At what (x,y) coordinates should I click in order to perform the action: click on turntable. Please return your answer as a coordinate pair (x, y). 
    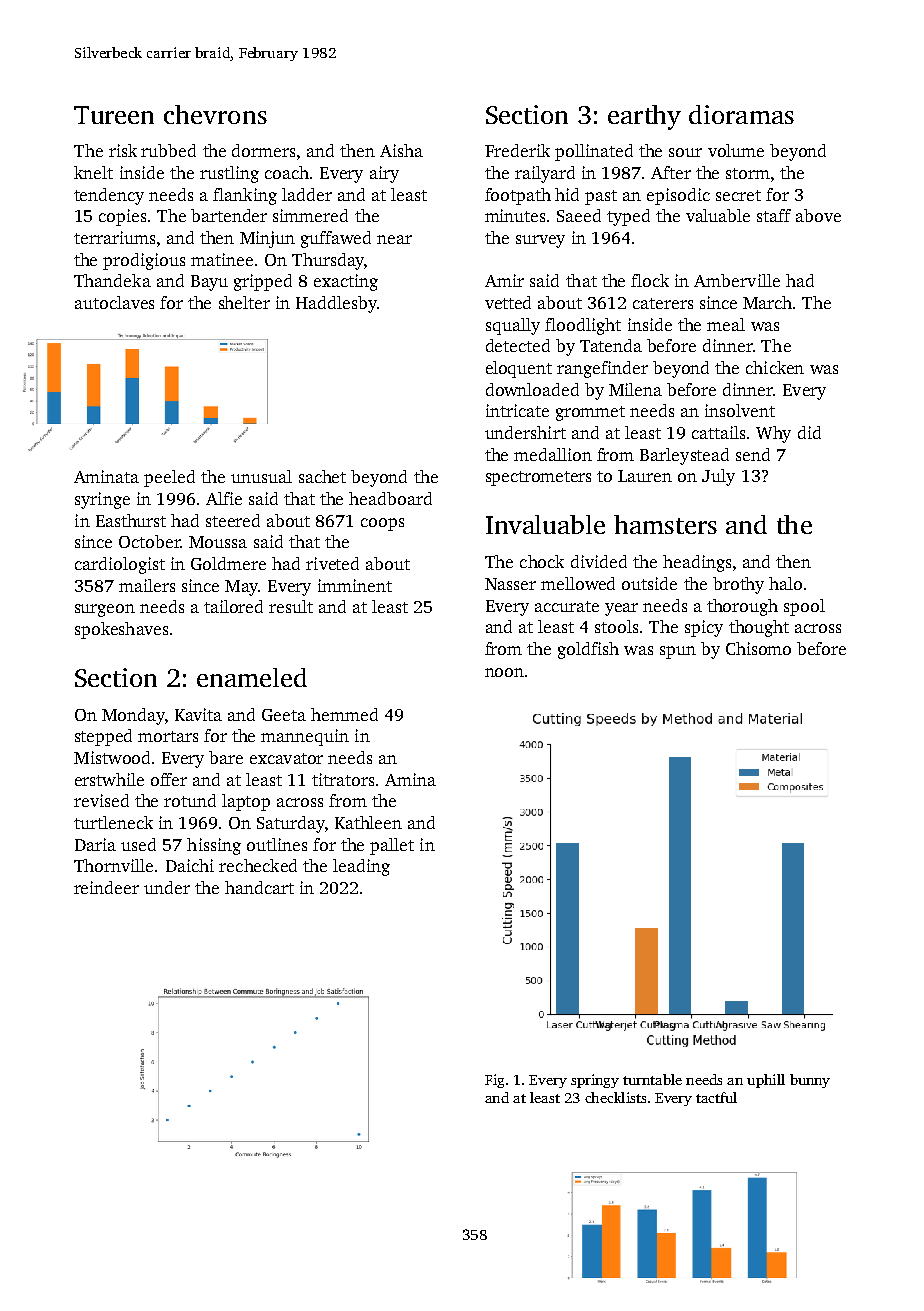
    Looking at the image, I should click on (652, 1079).
